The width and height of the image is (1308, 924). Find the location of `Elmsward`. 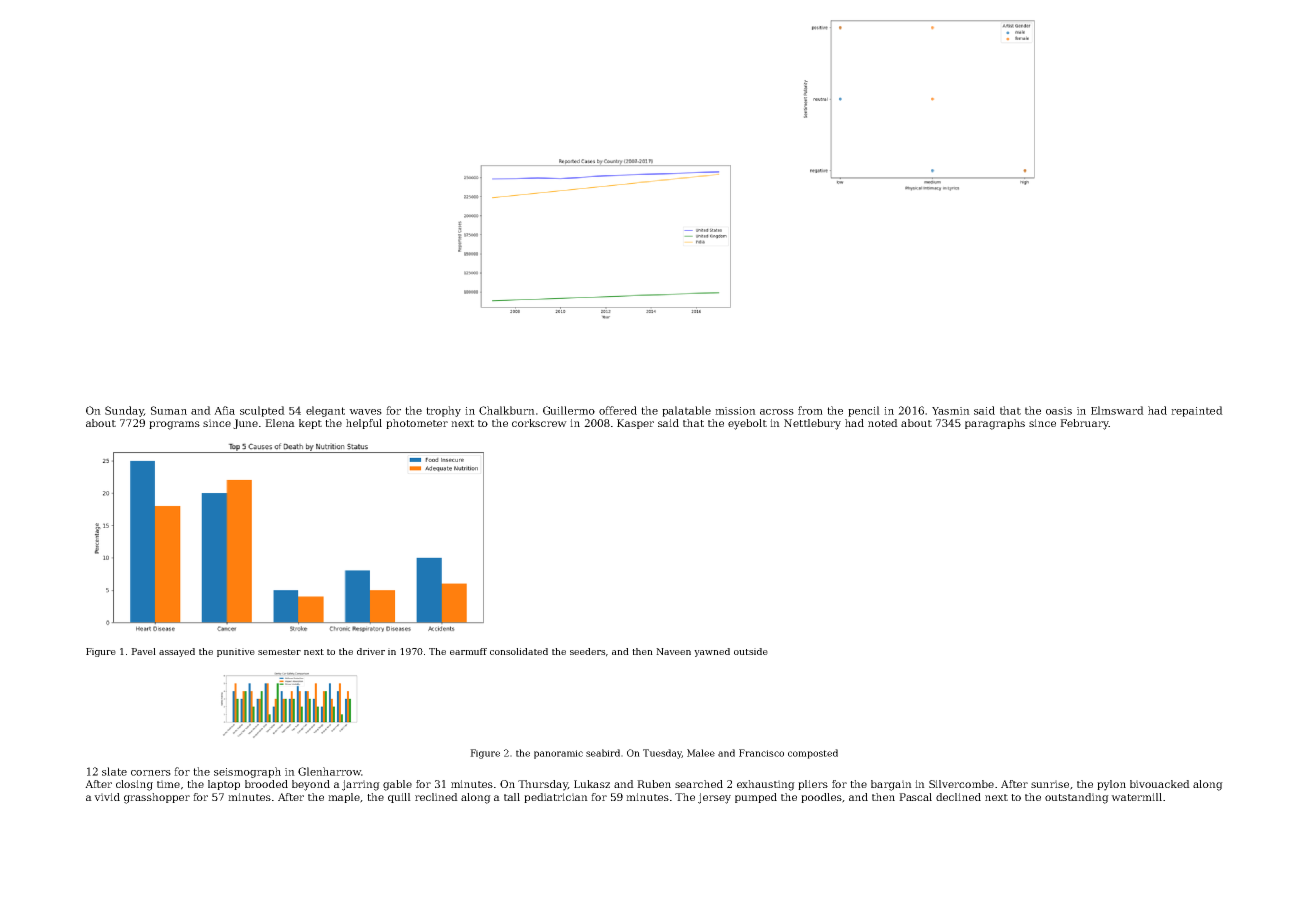

Elmsward is located at coordinates (1117, 410).
